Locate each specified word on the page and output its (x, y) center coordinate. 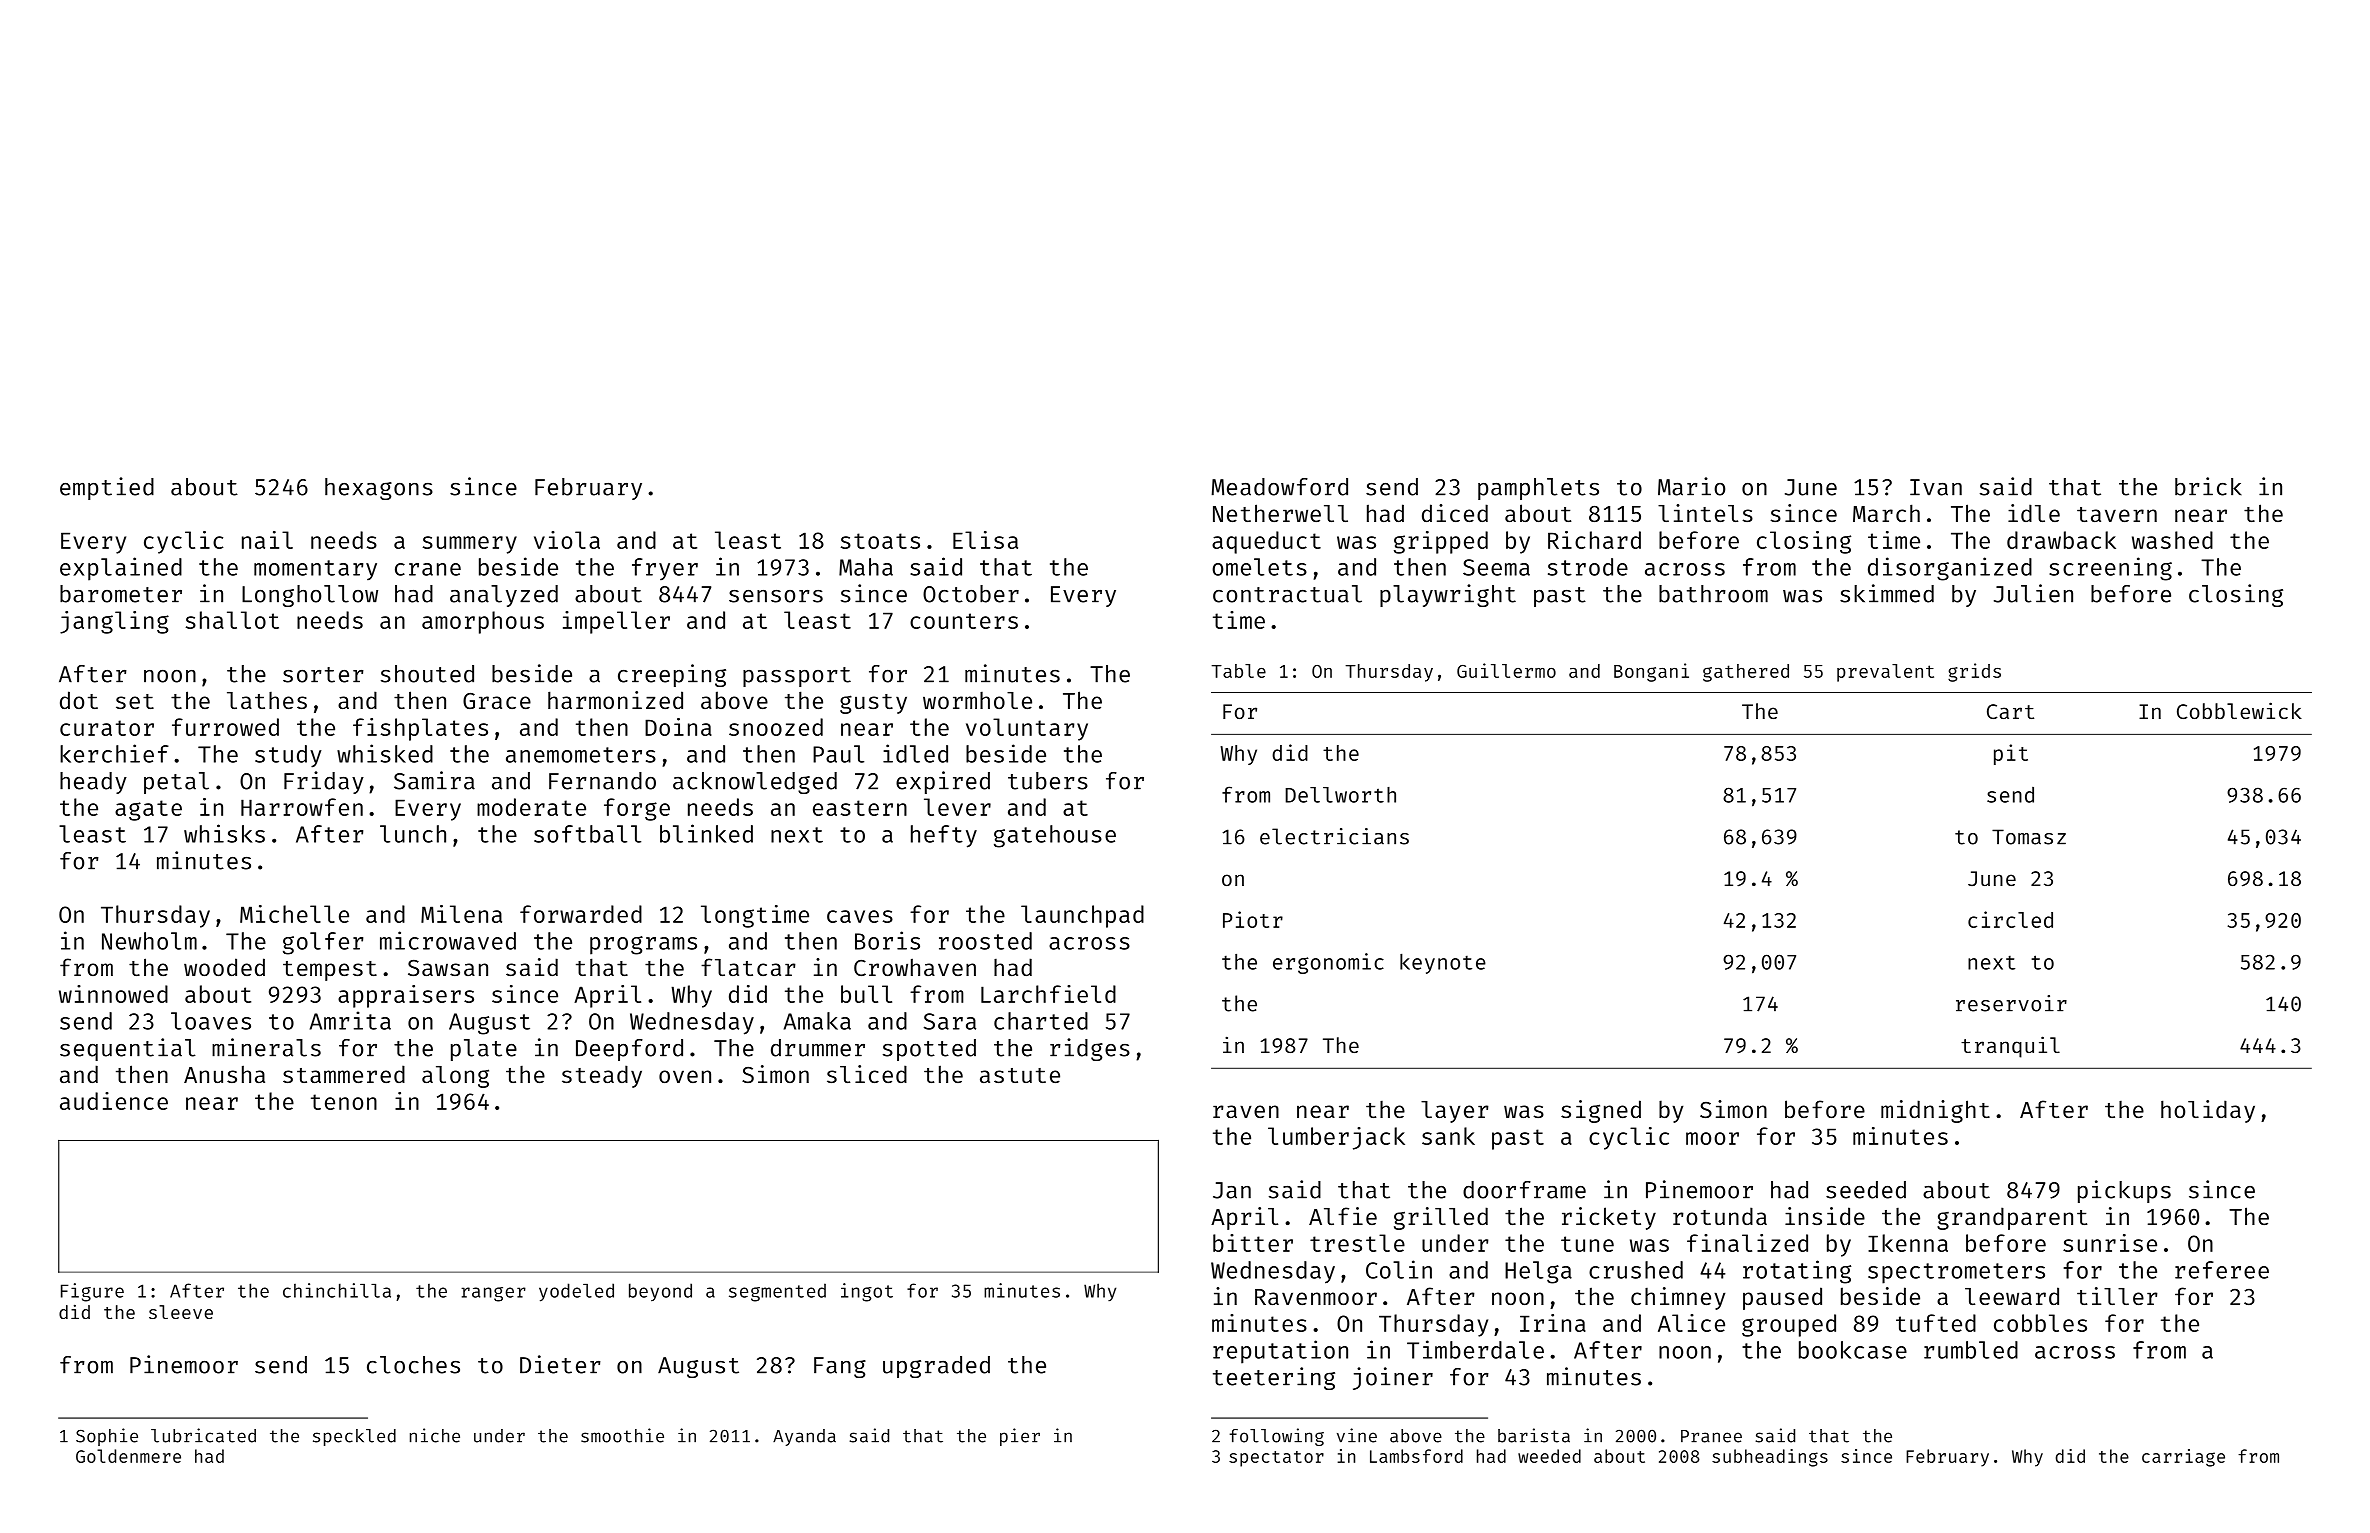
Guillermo (1506, 670)
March (1886, 513)
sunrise (2110, 1243)
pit (2011, 754)
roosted (985, 941)
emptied (107, 488)
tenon (344, 1102)
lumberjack (1336, 1138)
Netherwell (1280, 513)
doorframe (1524, 1190)
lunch (413, 834)
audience (114, 1101)
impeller (616, 622)
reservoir (2011, 1003)
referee (2222, 1270)
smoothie (622, 1435)
